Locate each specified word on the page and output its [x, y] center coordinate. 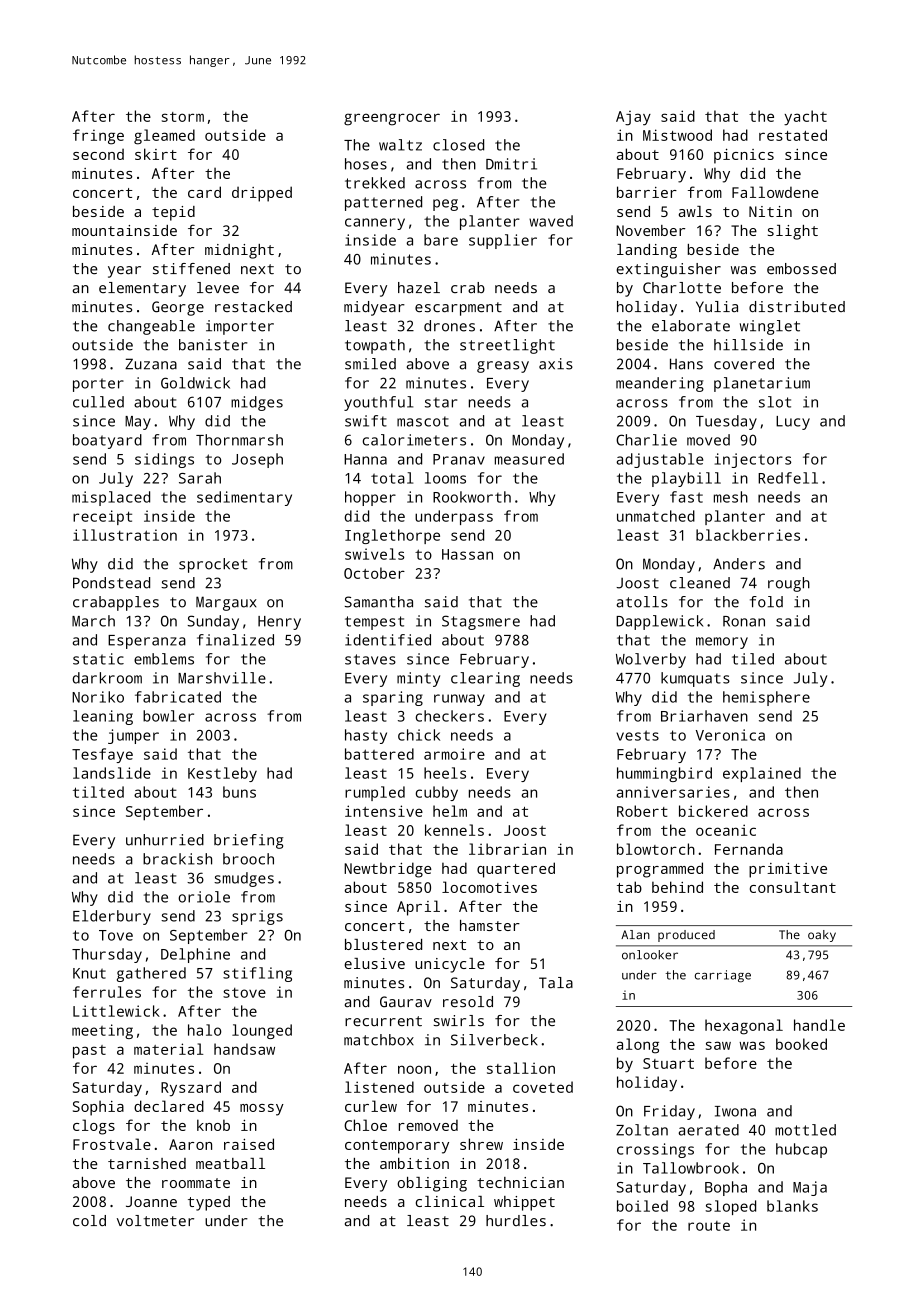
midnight [239, 251]
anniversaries [673, 792]
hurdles [516, 1221]
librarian [507, 849]
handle [819, 1025]
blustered [383, 944]
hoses [366, 164]
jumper [133, 736]
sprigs [257, 917]
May [138, 423]
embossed [801, 269]
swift [366, 421]
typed [209, 1203]
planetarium [762, 384]
